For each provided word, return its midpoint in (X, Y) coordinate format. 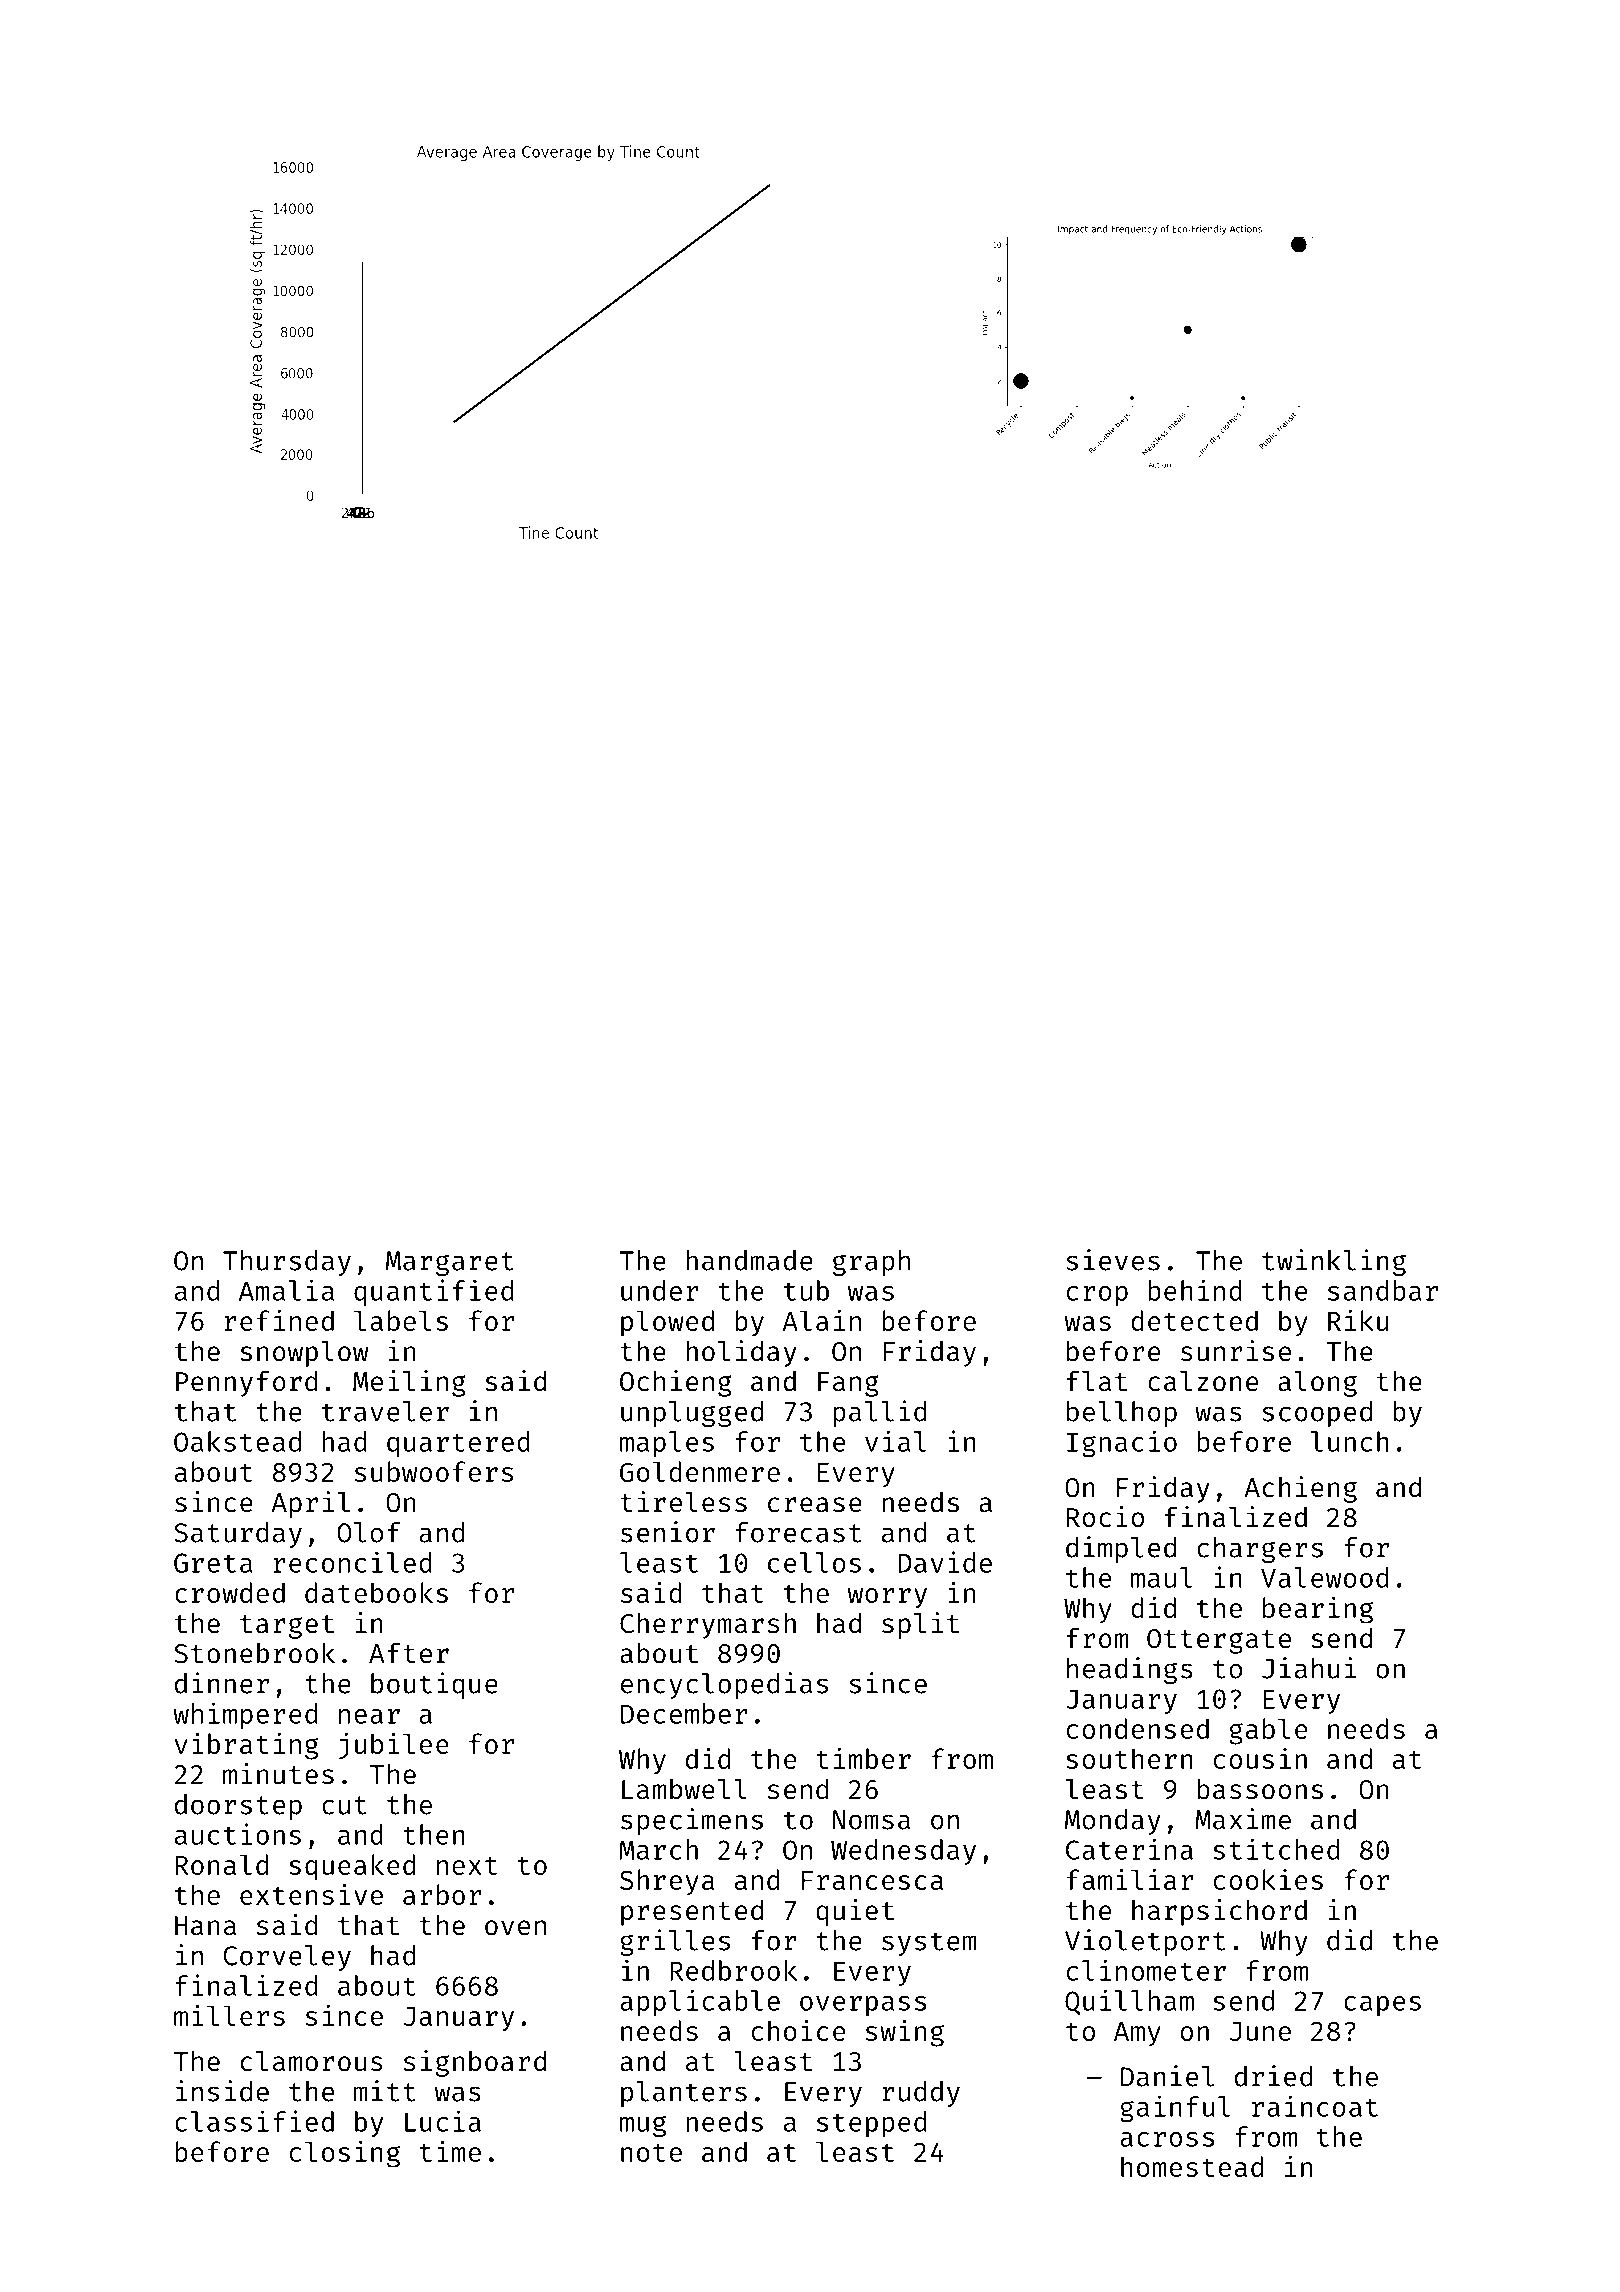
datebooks (376, 1592)
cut (344, 1805)
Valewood (1324, 1577)
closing (345, 2154)
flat (1097, 1381)
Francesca (872, 1880)
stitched (1276, 1849)
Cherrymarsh (708, 1625)
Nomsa (871, 1820)
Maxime (1243, 1819)
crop (1097, 1296)
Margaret (450, 1263)
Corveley (287, 1958)
